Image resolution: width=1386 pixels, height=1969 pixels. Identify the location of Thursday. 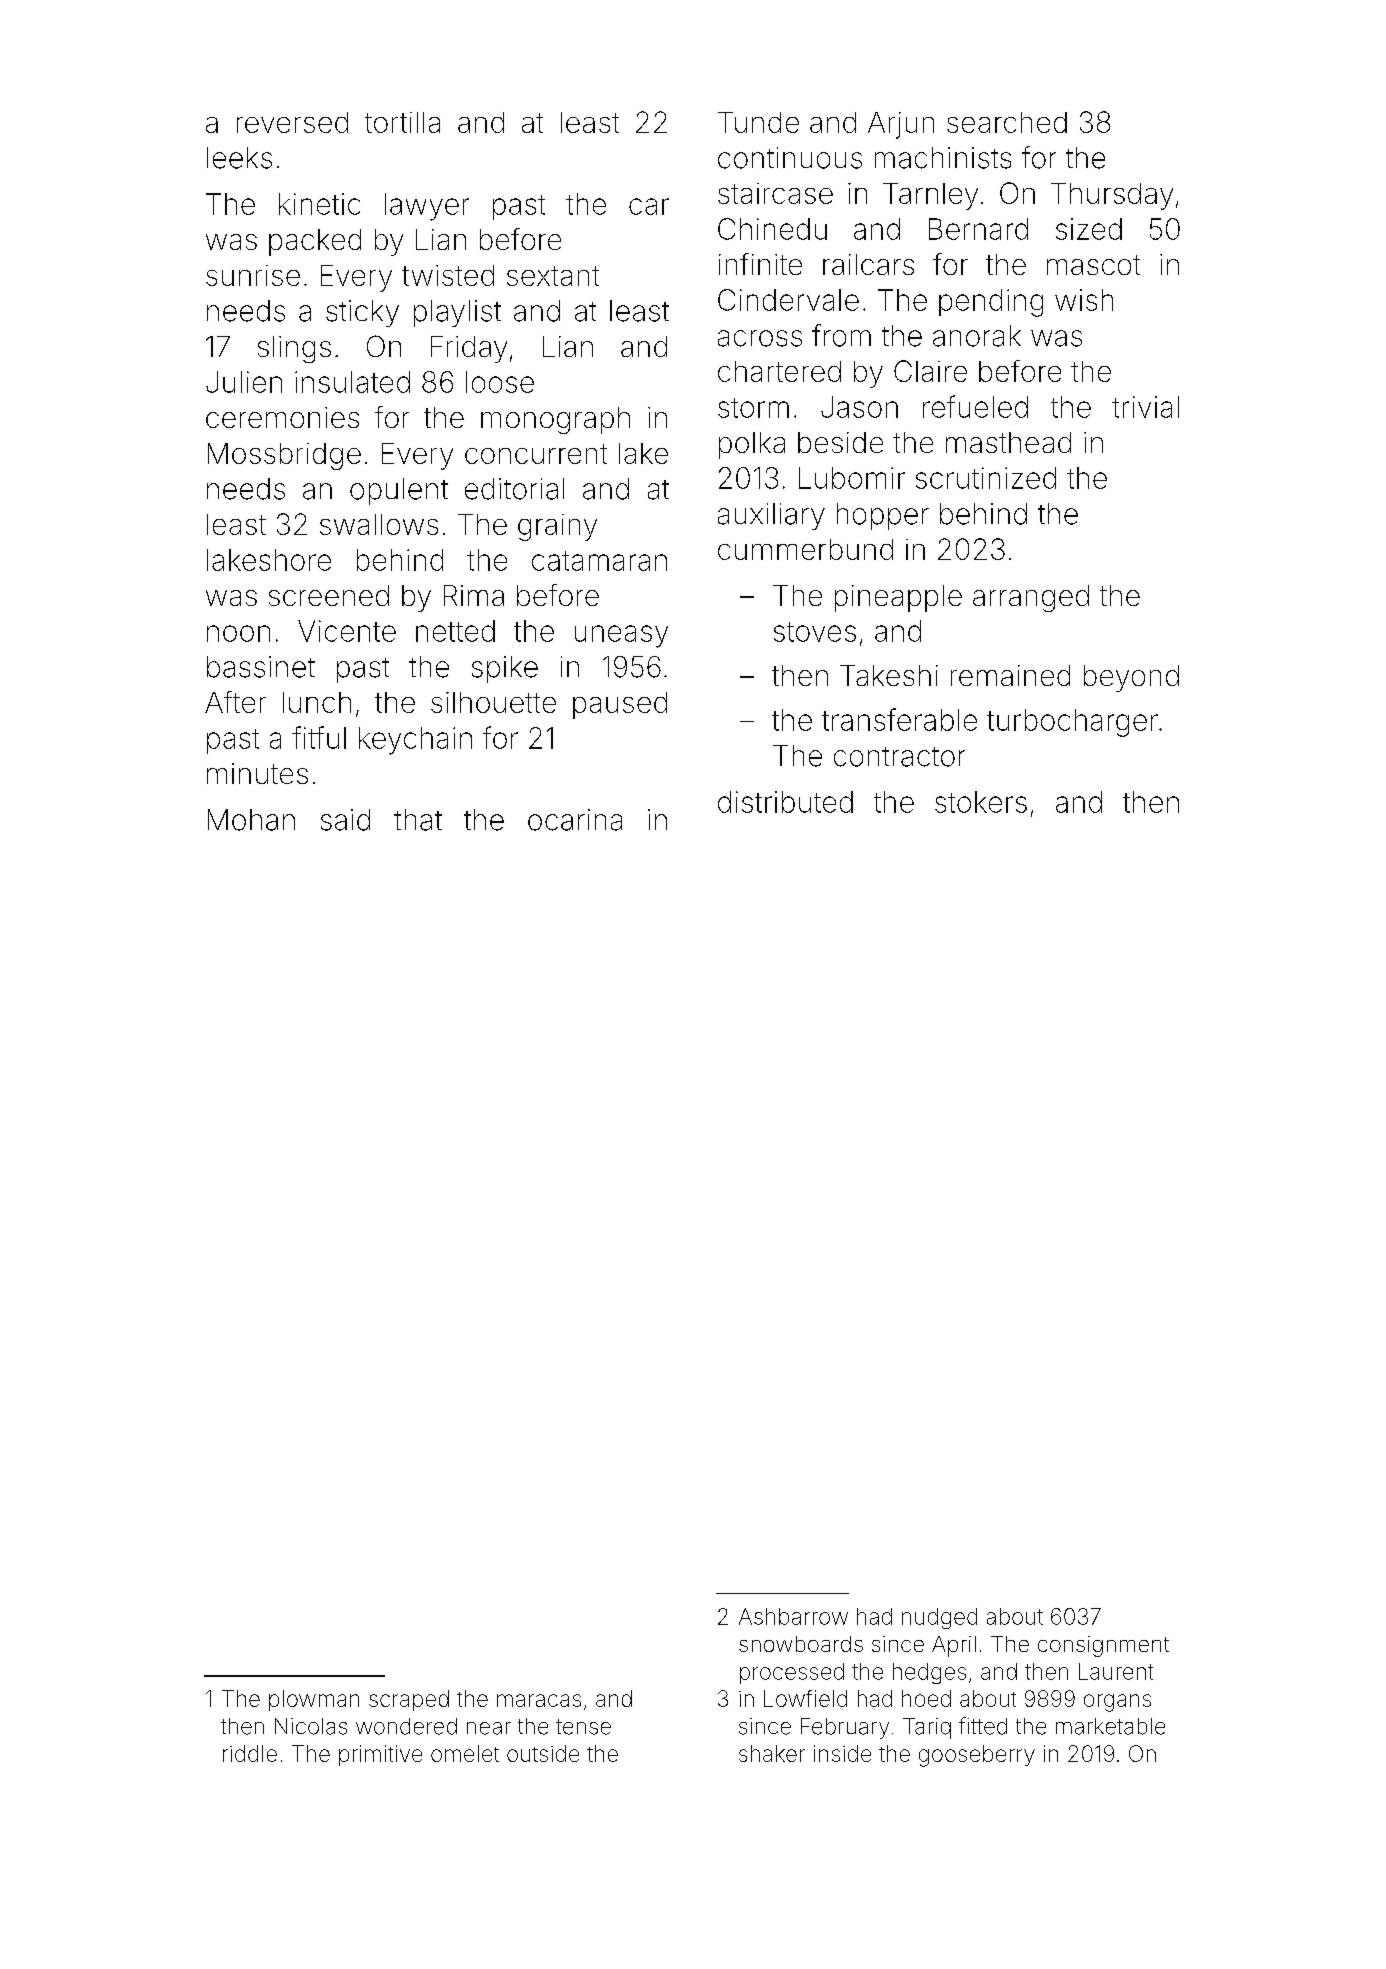
(1112, 196).
